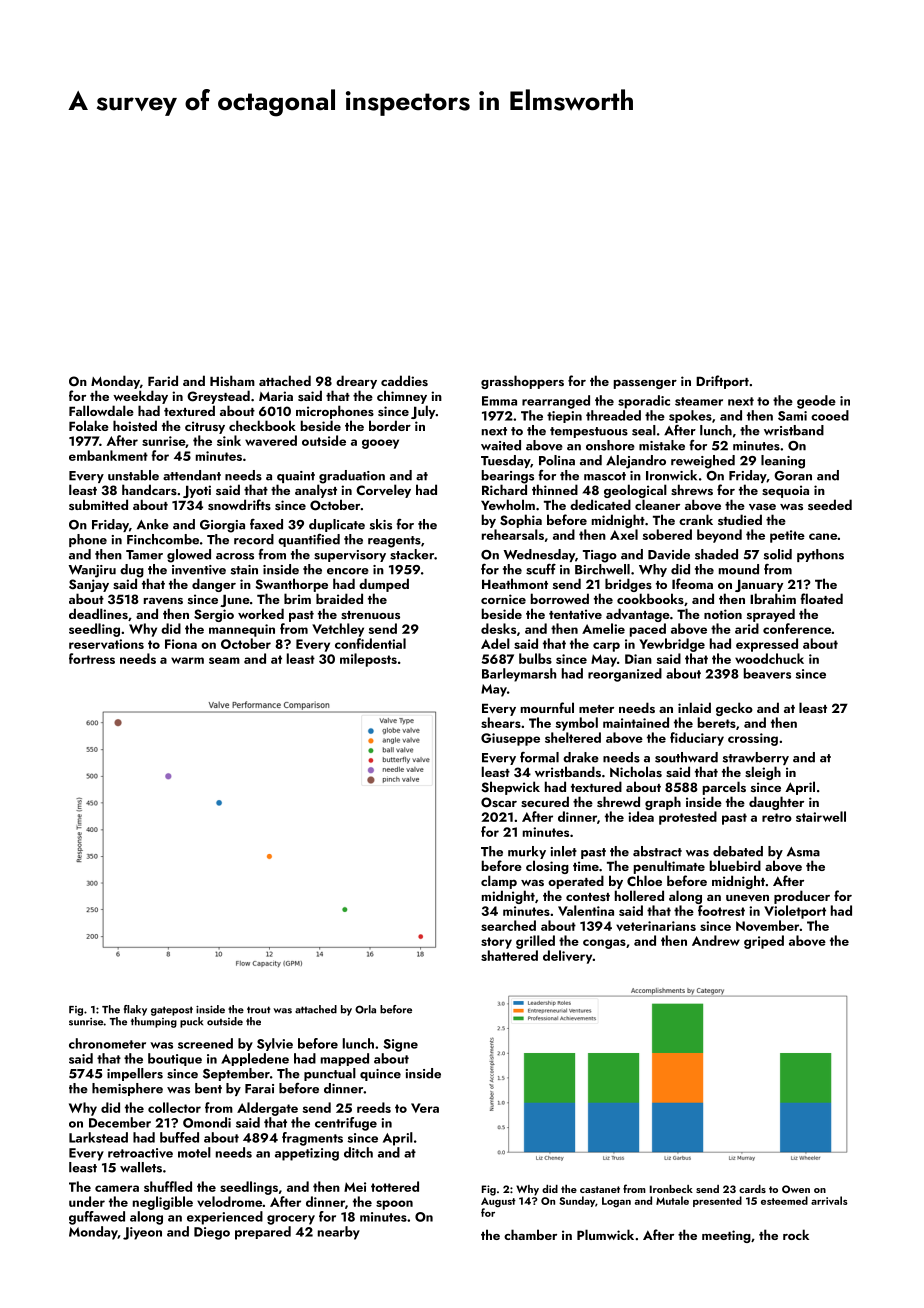 The height and width of the image is (1308, 924). Describe the element at coordinates (734, 709) in the image. I see `gecko` at that location.
